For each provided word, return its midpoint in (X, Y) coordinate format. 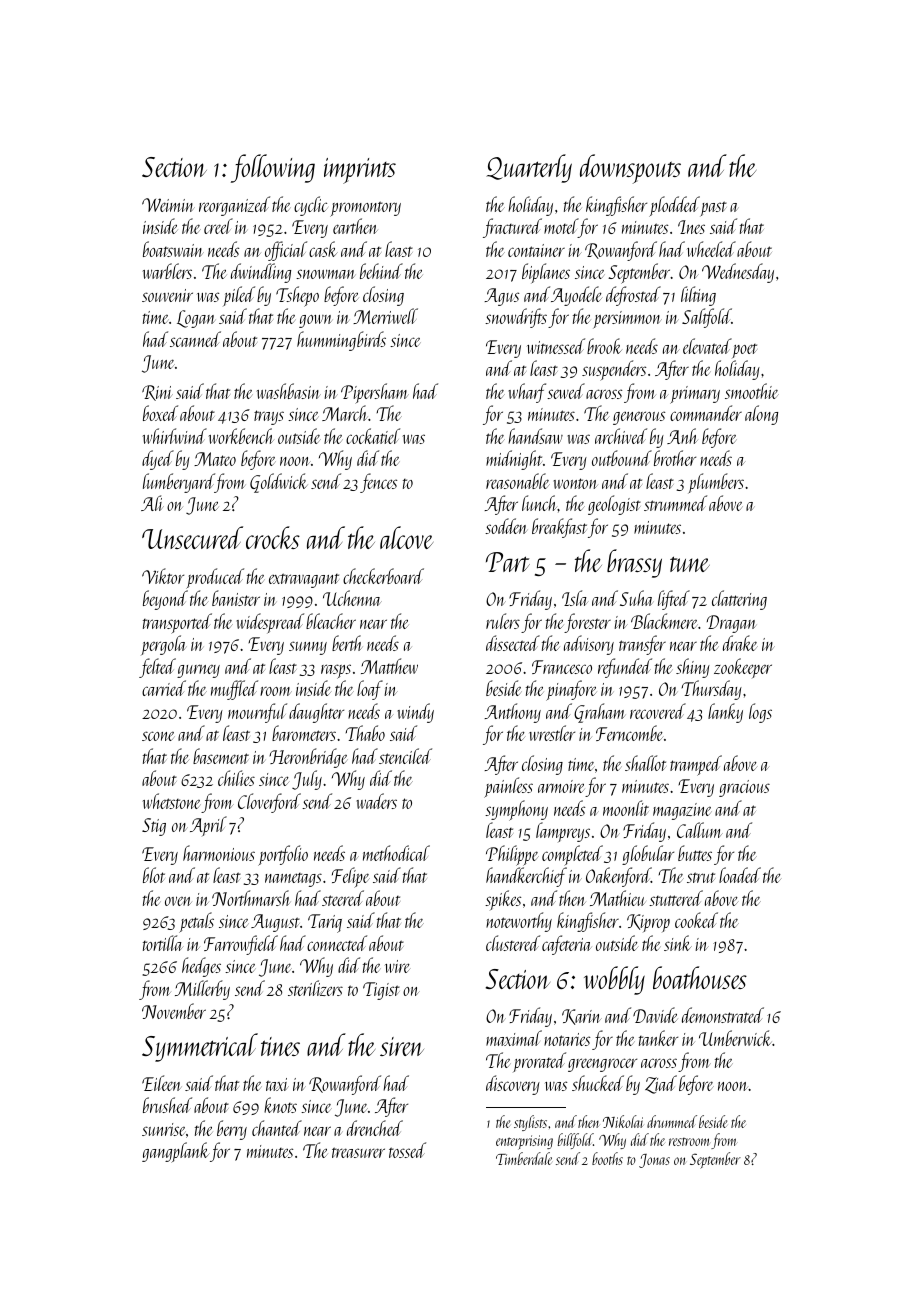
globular (648, 855)
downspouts (630, 169)
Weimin (168, 205)
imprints (360, 171)
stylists (530, 1123)
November (174, 1011)
